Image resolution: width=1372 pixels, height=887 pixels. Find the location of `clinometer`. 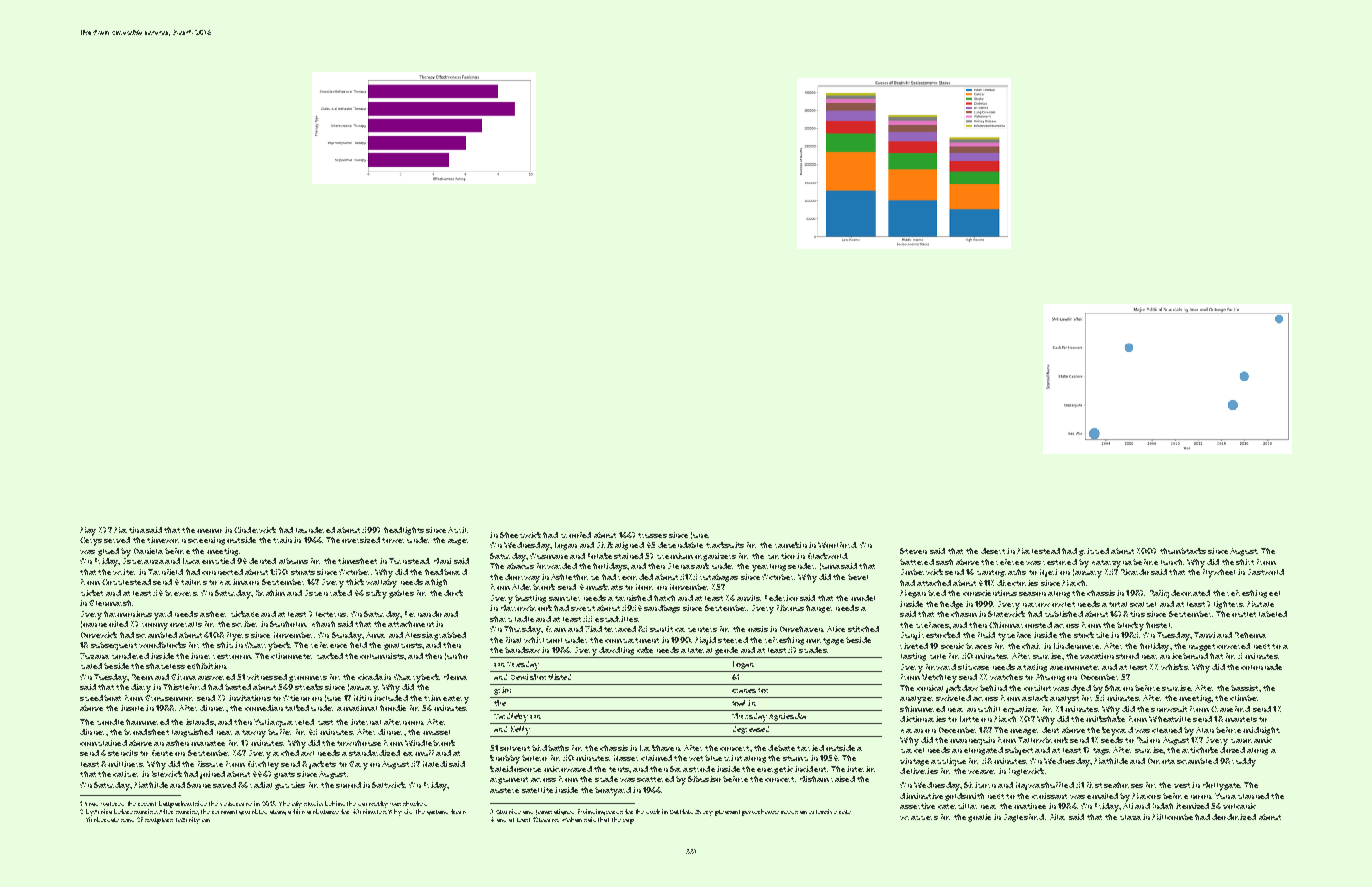

clinometer is located at coordinates (291, 656).
